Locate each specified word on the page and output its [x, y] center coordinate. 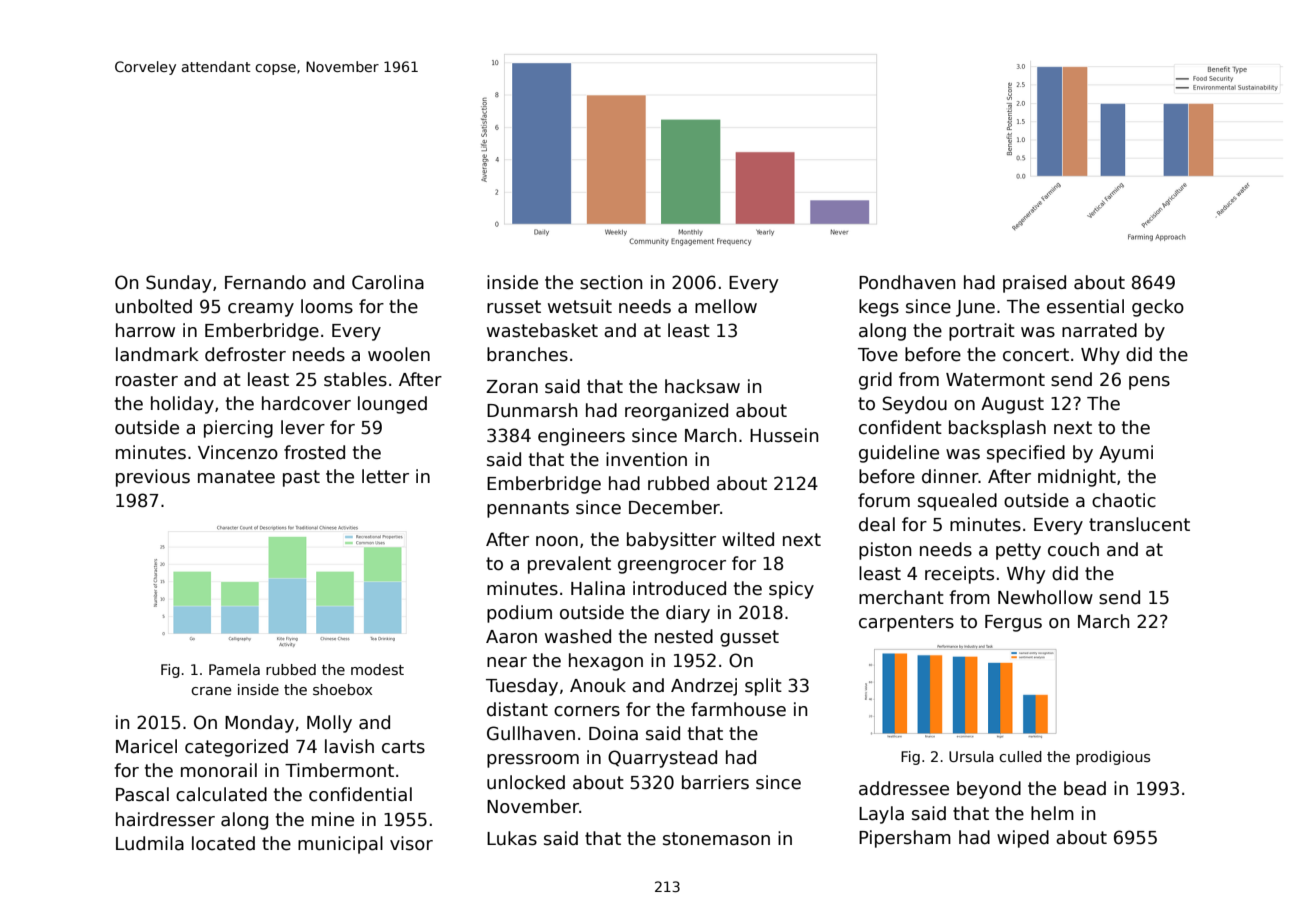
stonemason [716, 839]
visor [411, 843]
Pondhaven [907, 282]
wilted [748, 539]
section [611, 282]
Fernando [265, 282]
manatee [236, 477]
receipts [959, 575]
